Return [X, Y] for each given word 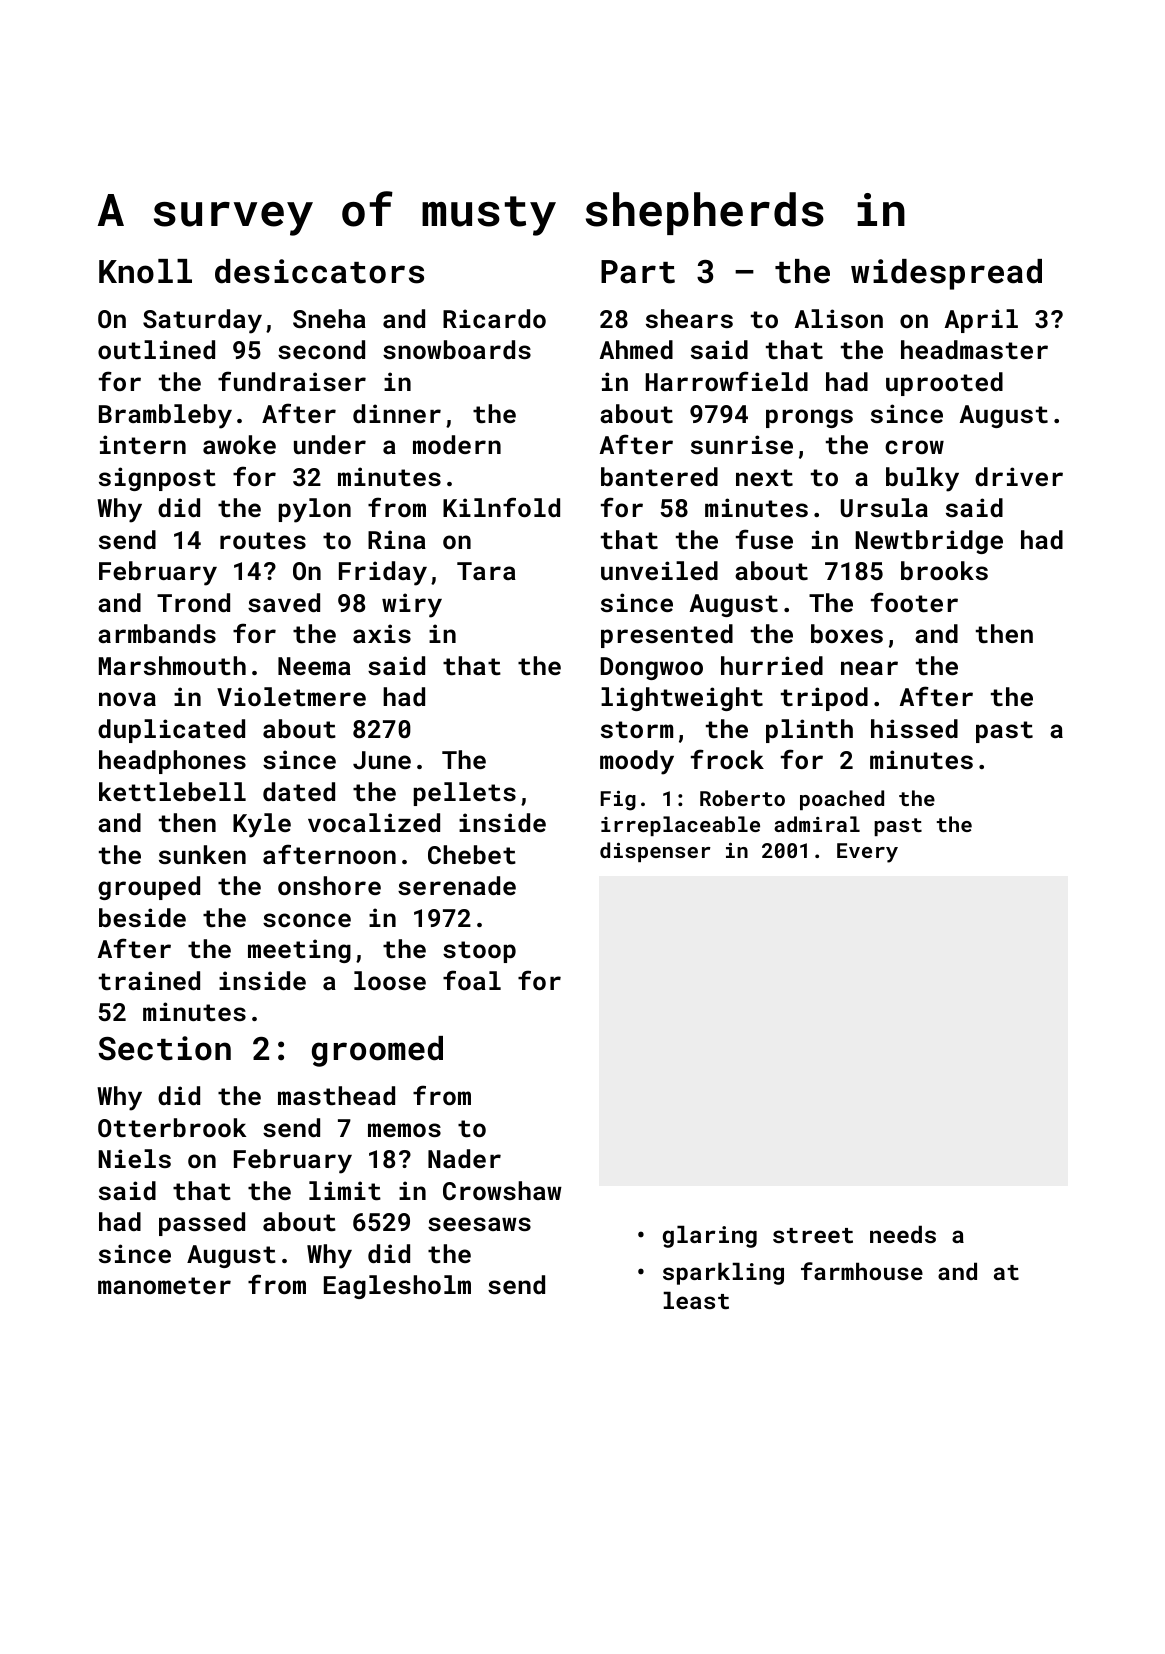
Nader [464, 1158]
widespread [946, 274]
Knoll [145, 271]
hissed [914, 728]
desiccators [319, 271]
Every [867, 853]
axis [382, 633]
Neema [314, 666]
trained [149, 980]
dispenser [655, 852]
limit [345, 1190]
